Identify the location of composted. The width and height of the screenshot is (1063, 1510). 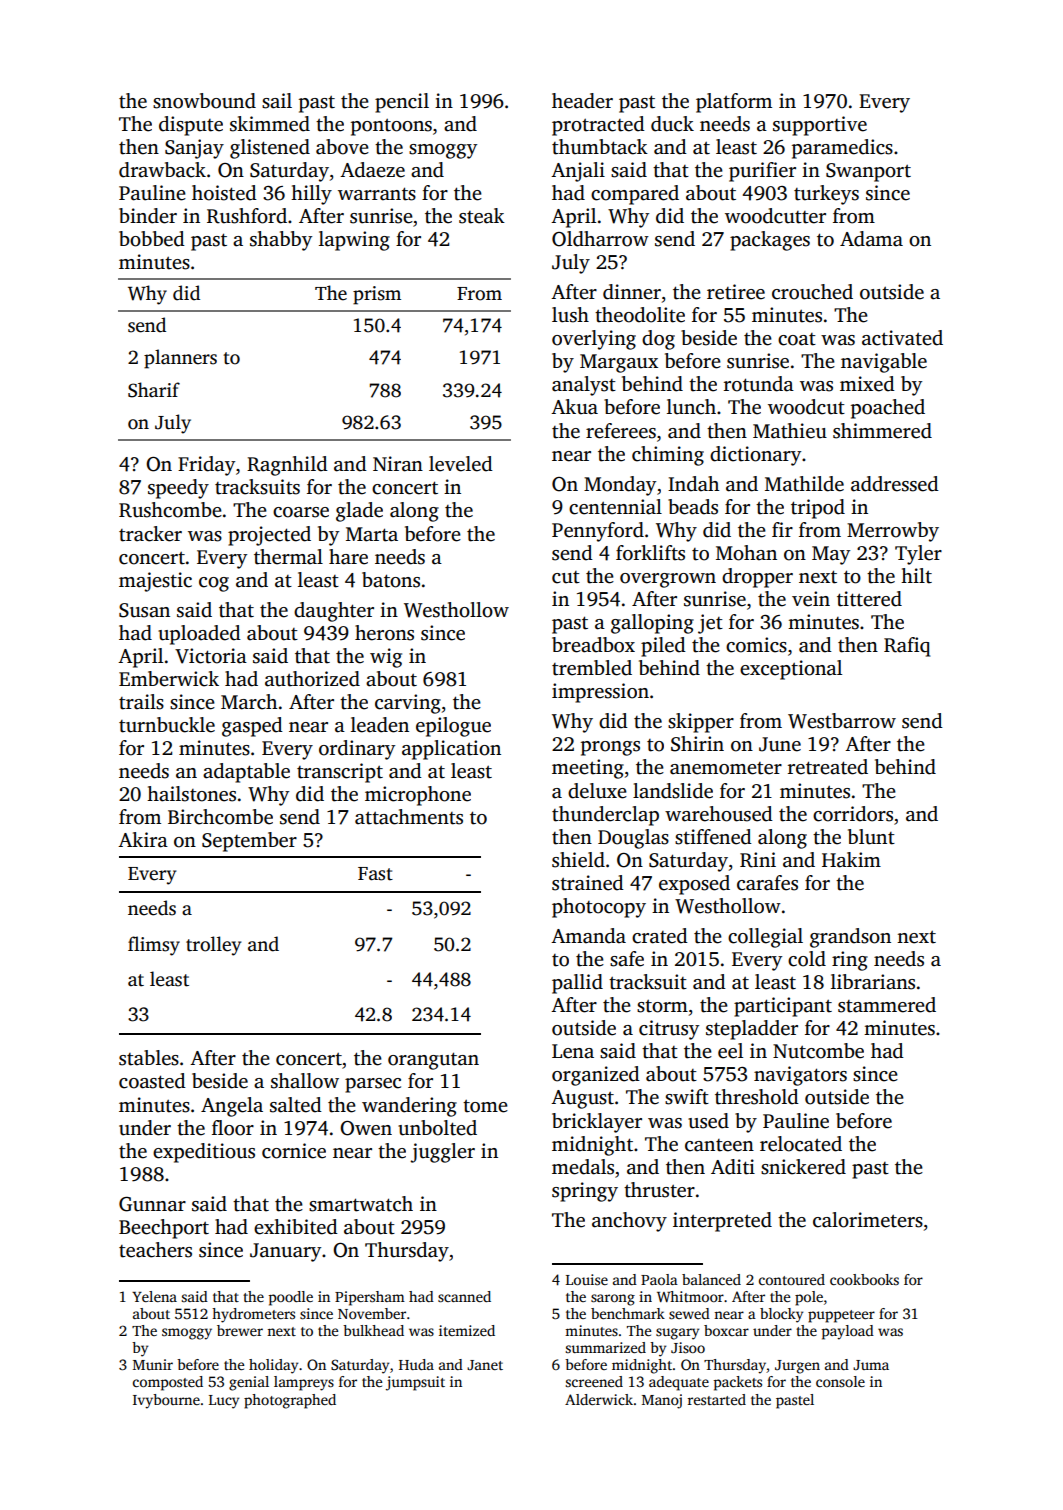
(168, 1383).
